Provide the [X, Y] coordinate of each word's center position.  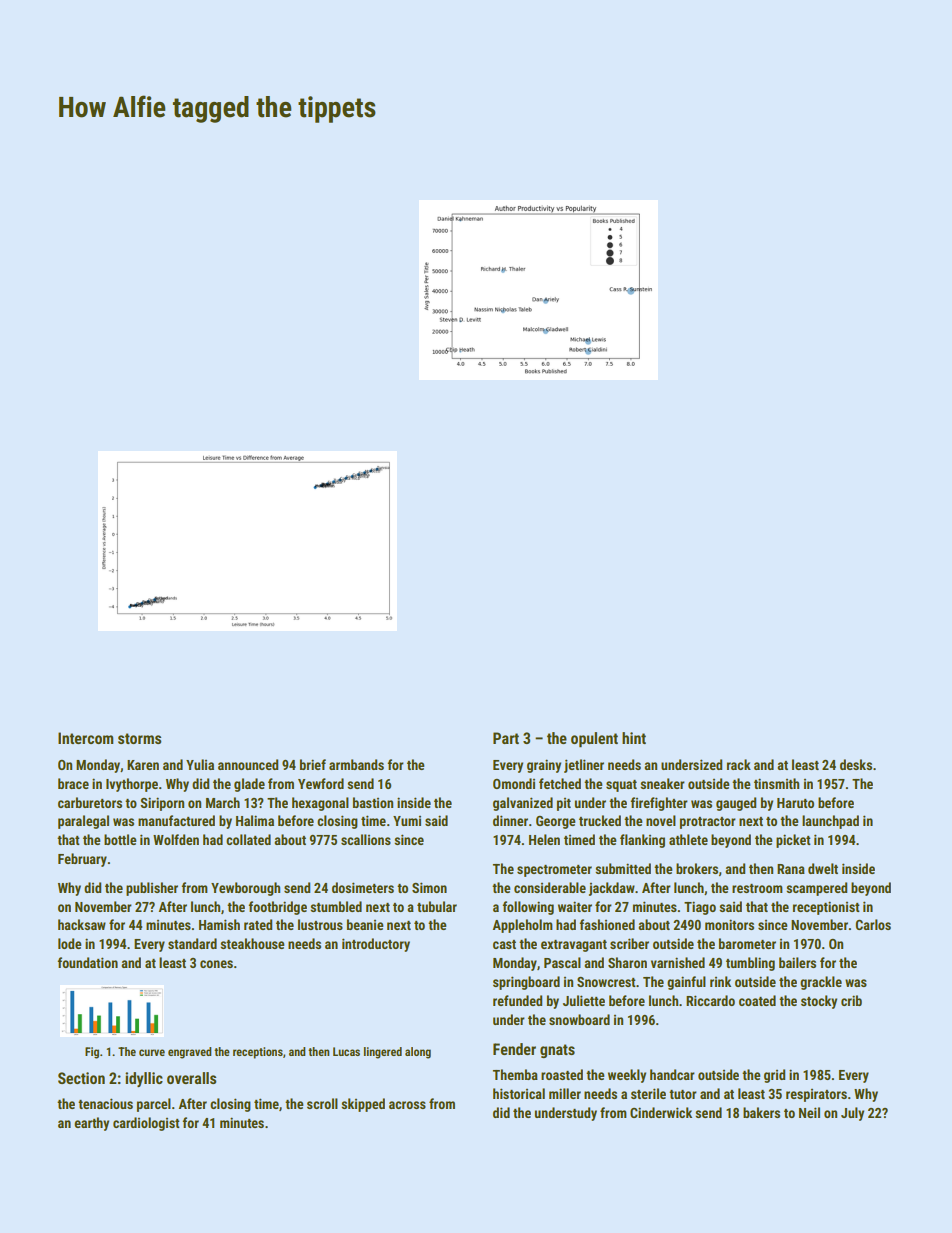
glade [249, 785]
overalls [191, 1078]
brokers [697, 868]
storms [139, 738]
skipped [363, 1105]
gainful [686, 983]
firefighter [659, 804]
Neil [809, 1112]
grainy [544, 766]
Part [506, 738]
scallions [366, 839]
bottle [120, 839]
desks [856, 764]
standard [192, 943]
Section [81, 1078]
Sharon [627, 962]
